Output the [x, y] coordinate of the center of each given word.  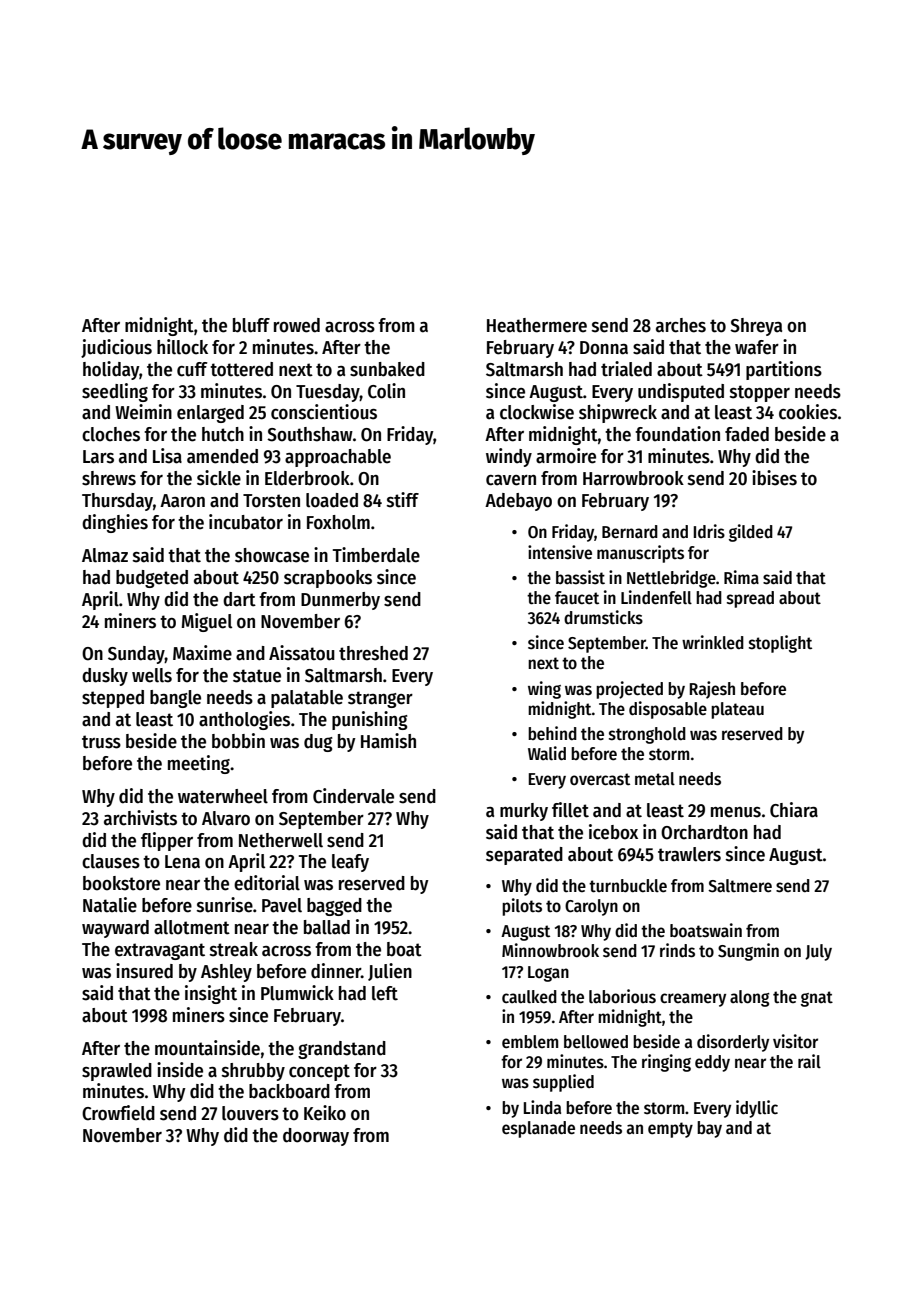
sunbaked [387, 369]
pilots [522, 907]
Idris [709, 531]
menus [736, 812]
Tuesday [328, 393]
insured [144, 971]
